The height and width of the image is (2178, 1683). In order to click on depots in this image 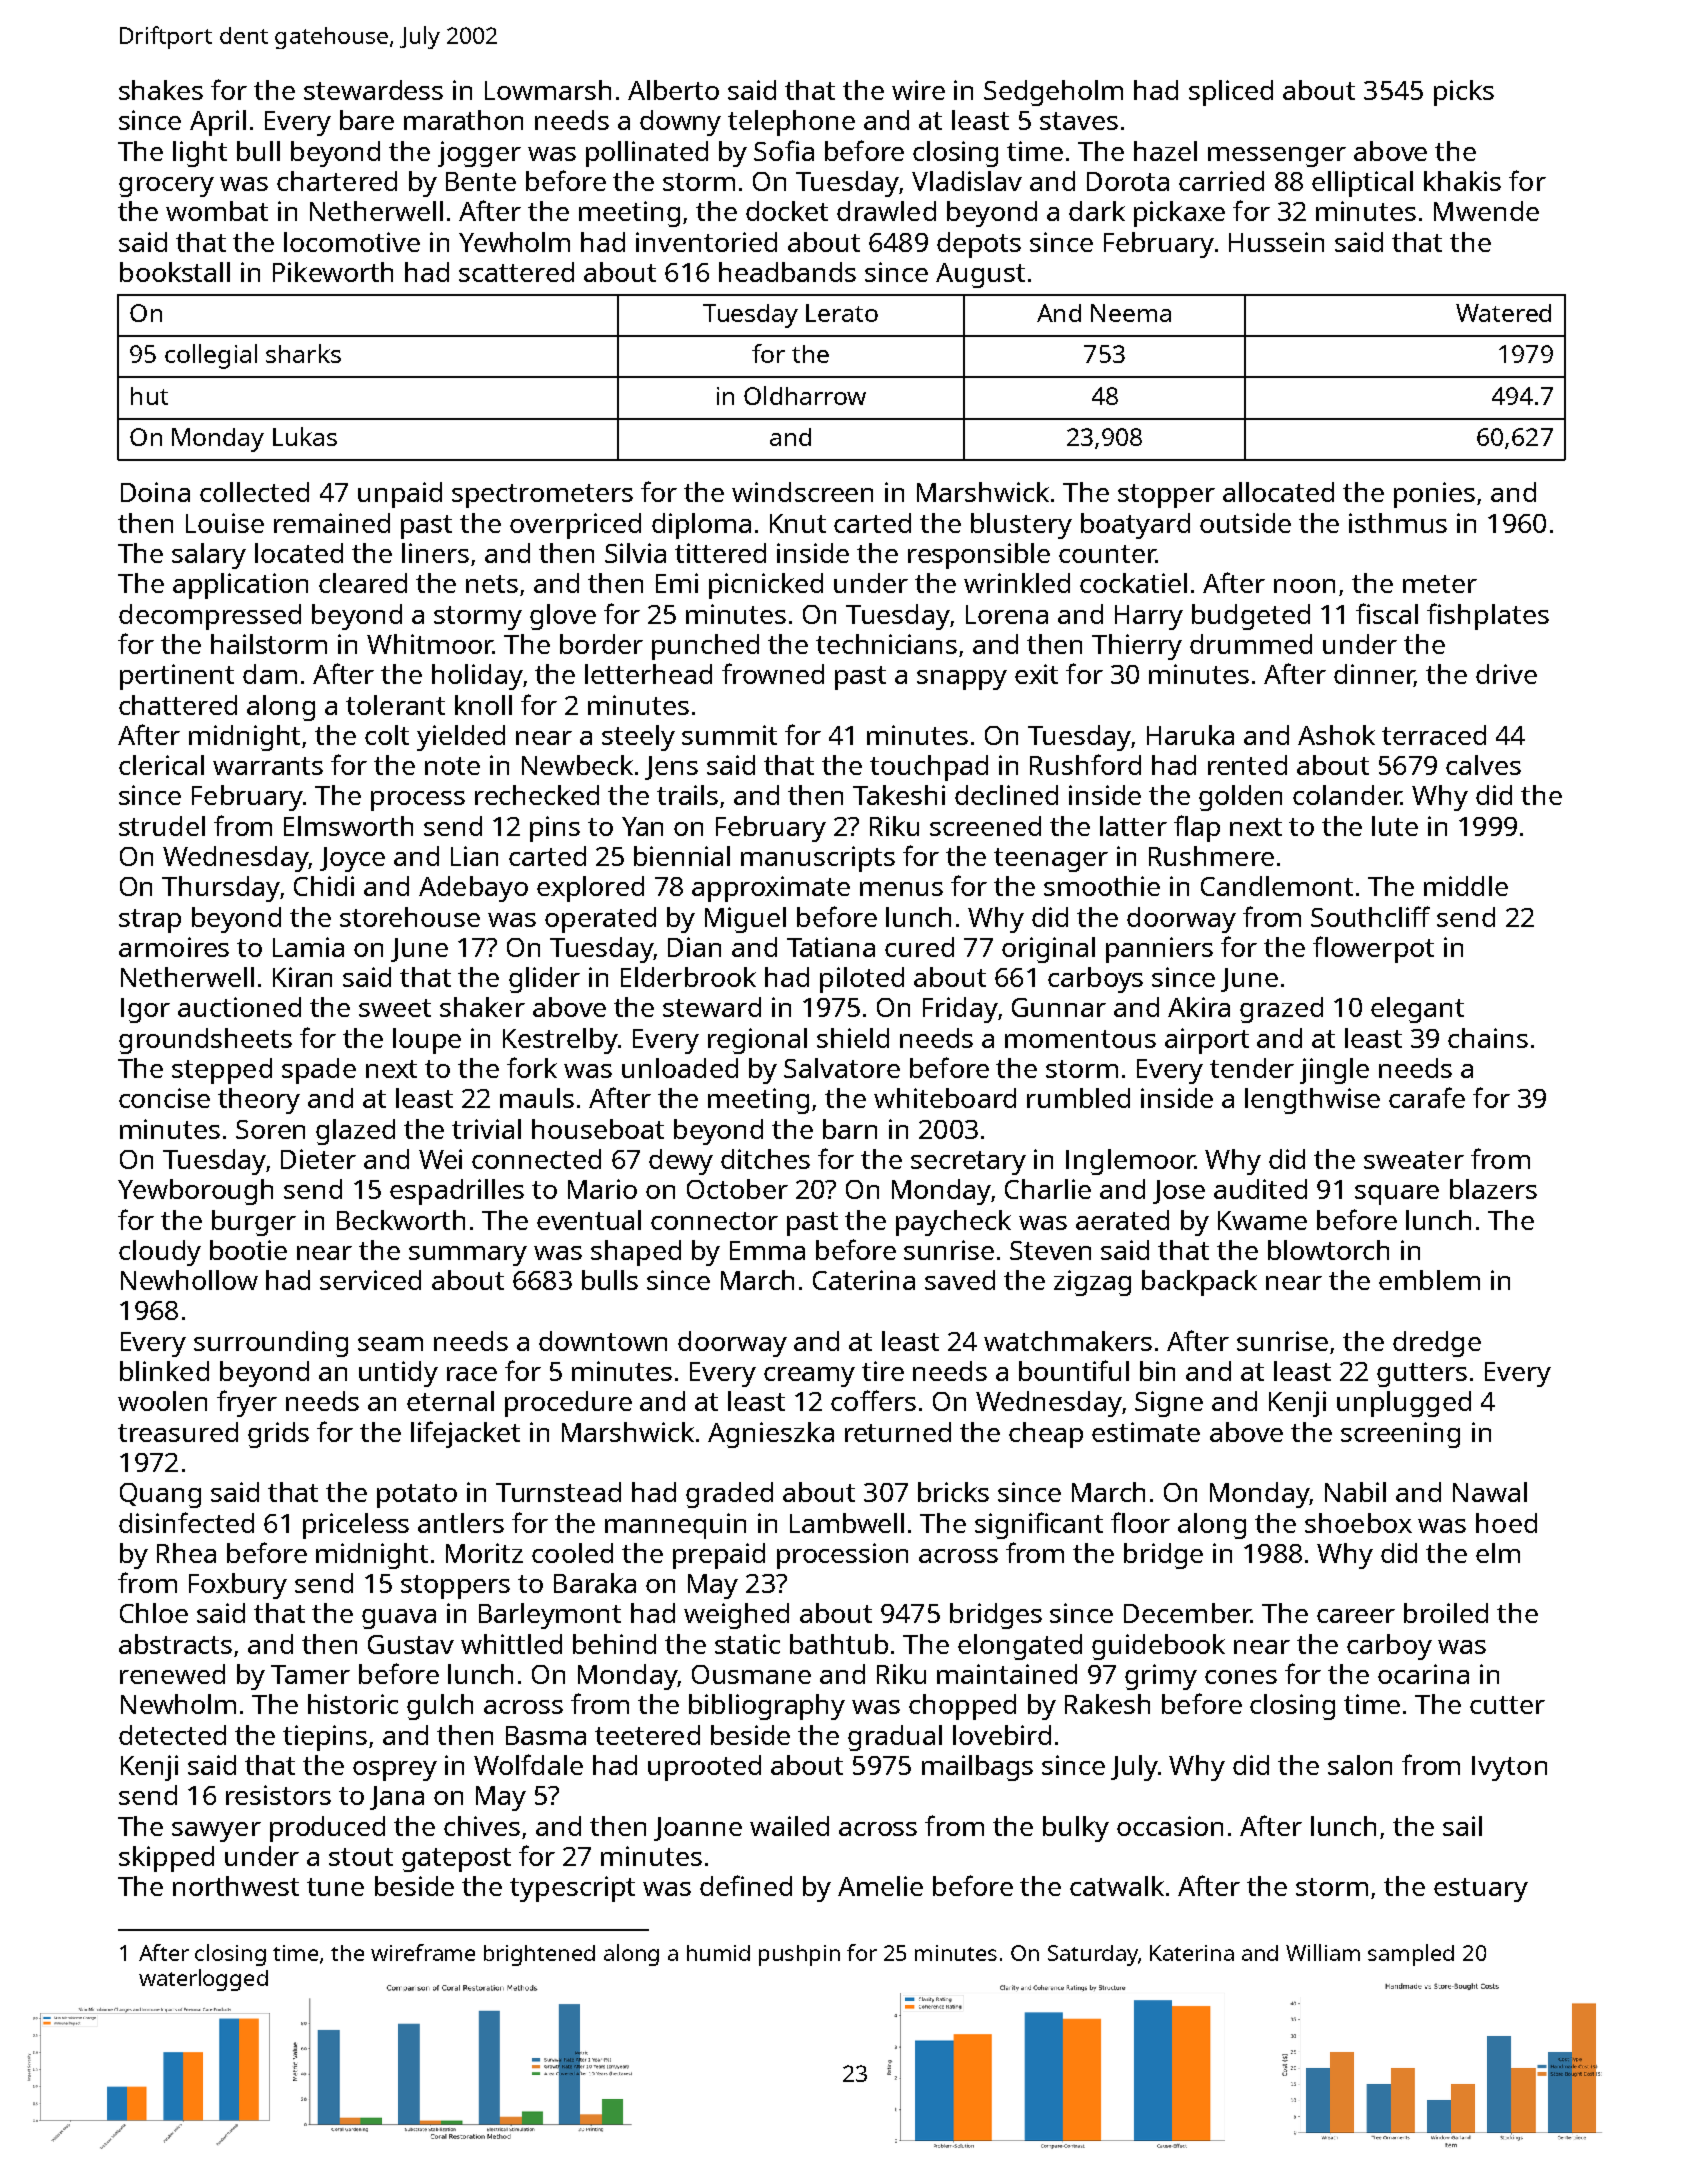, I will do `click(979, 245)`.
